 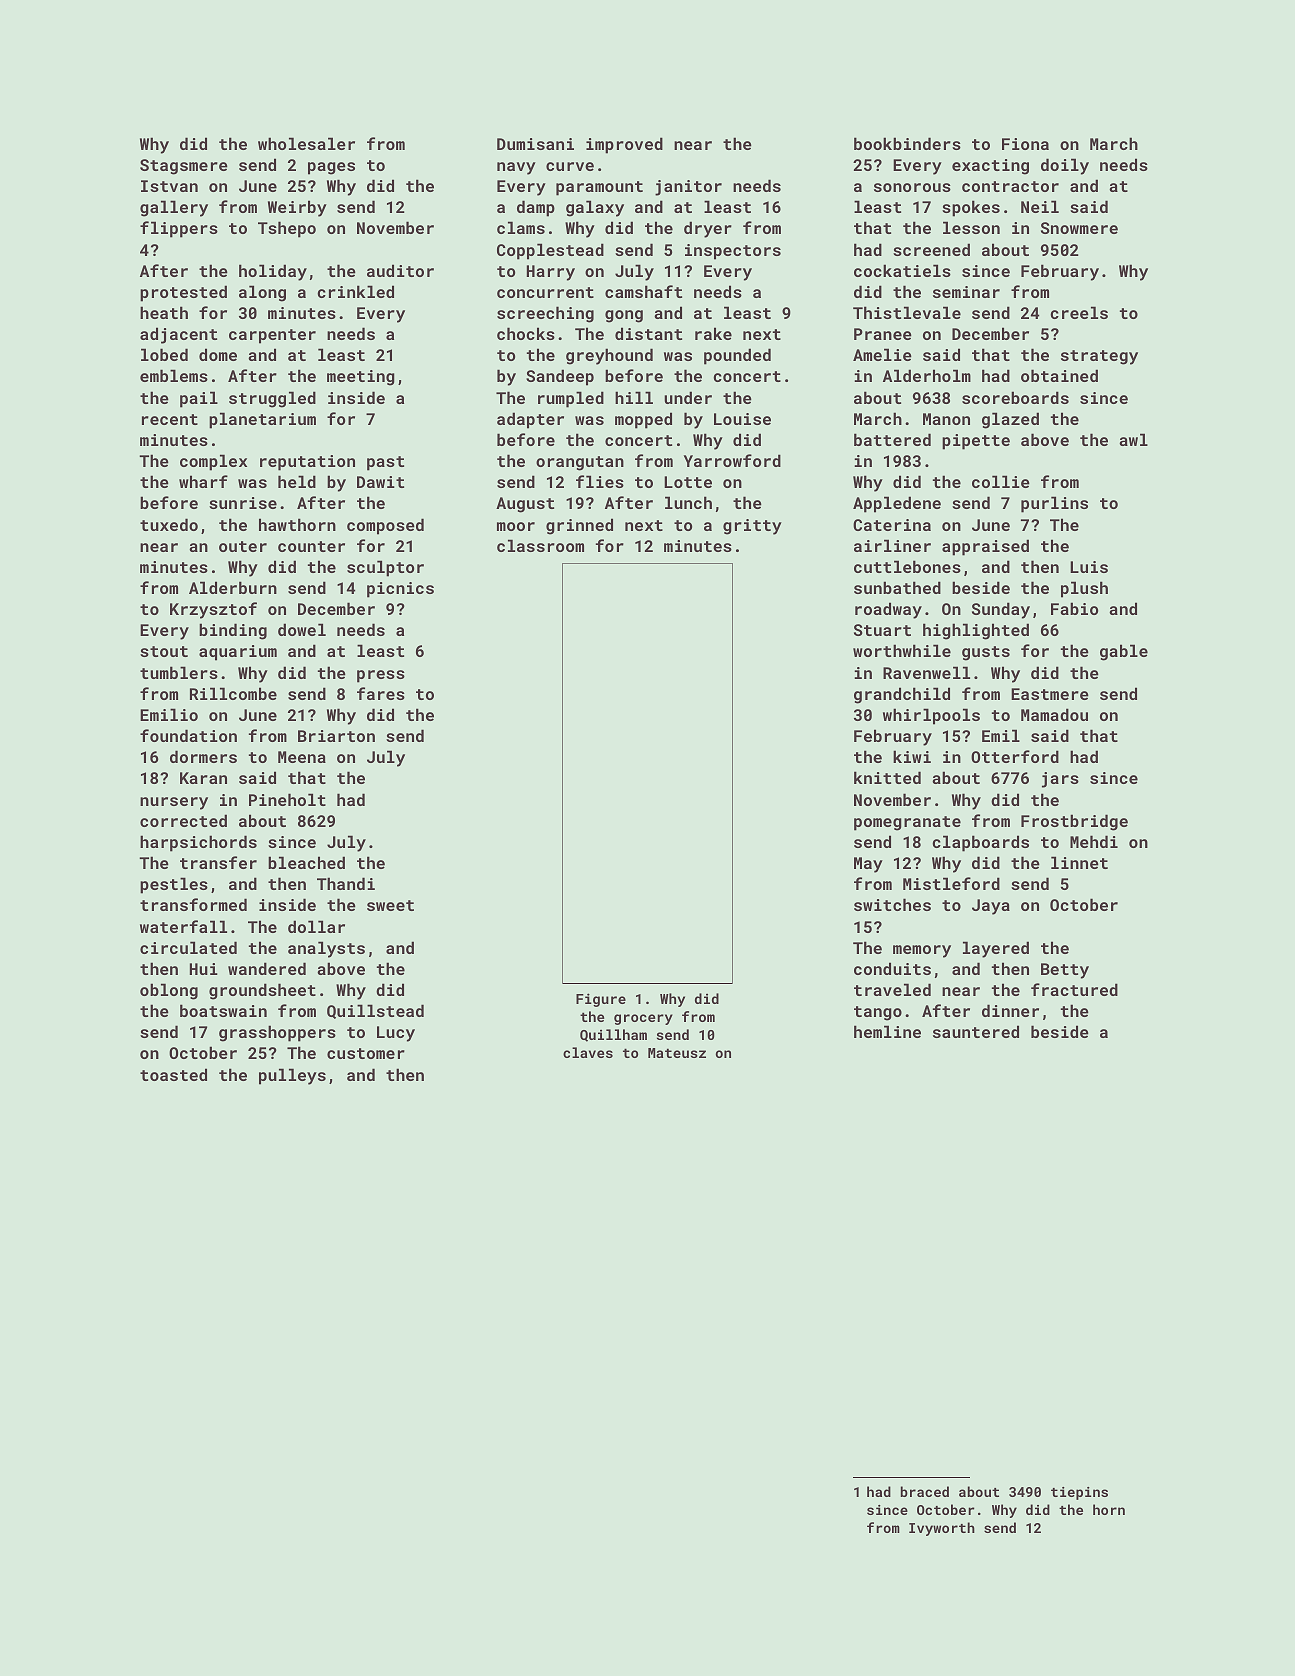 I want to click on wholesaler, so click(x=306, y=143).
